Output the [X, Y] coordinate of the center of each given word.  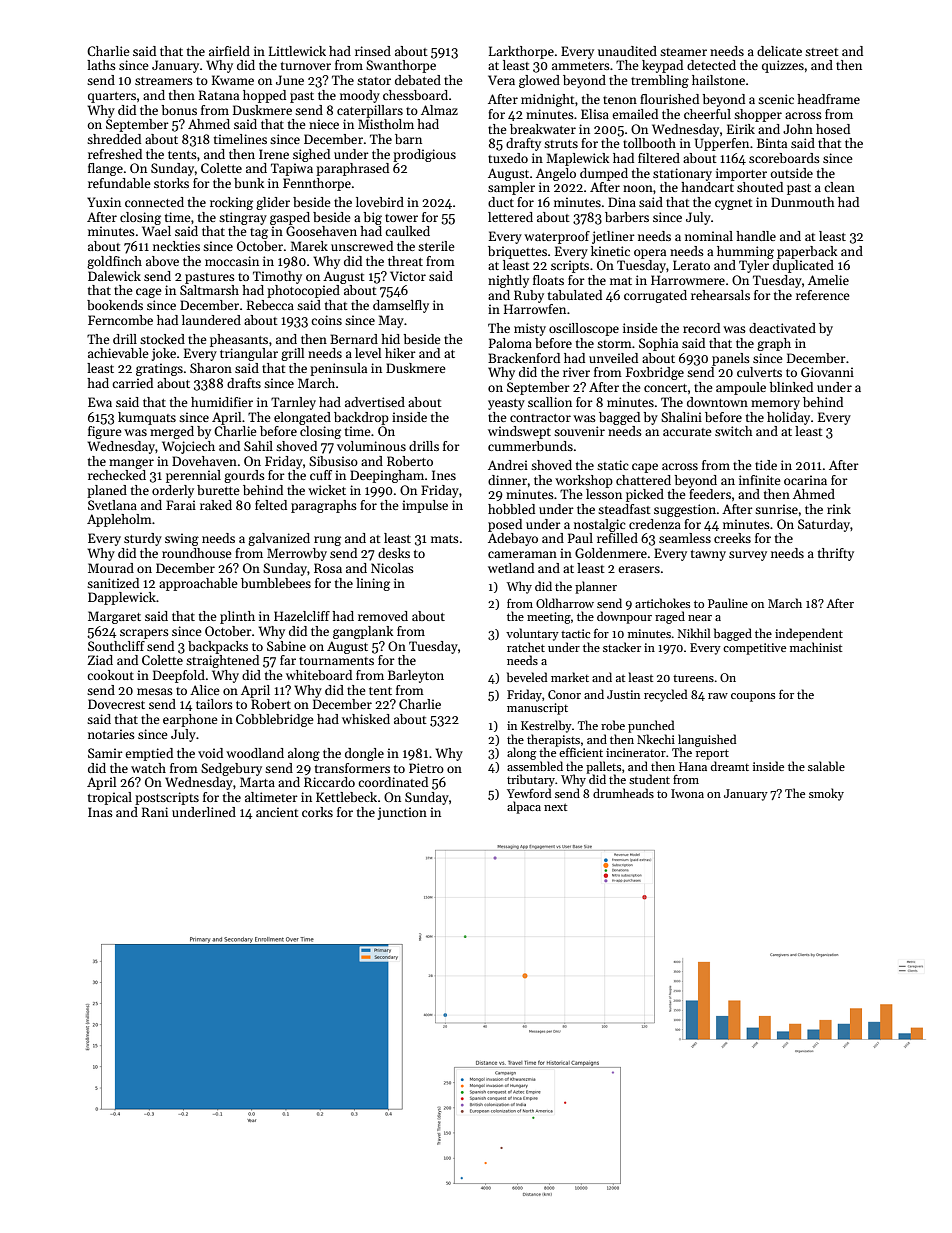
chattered [643, 480]
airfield [229, 51]
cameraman [522, 554]
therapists [553, 740]
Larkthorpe [521, 52]
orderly [173, 491]
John [798, 129]
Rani [155, 812]
